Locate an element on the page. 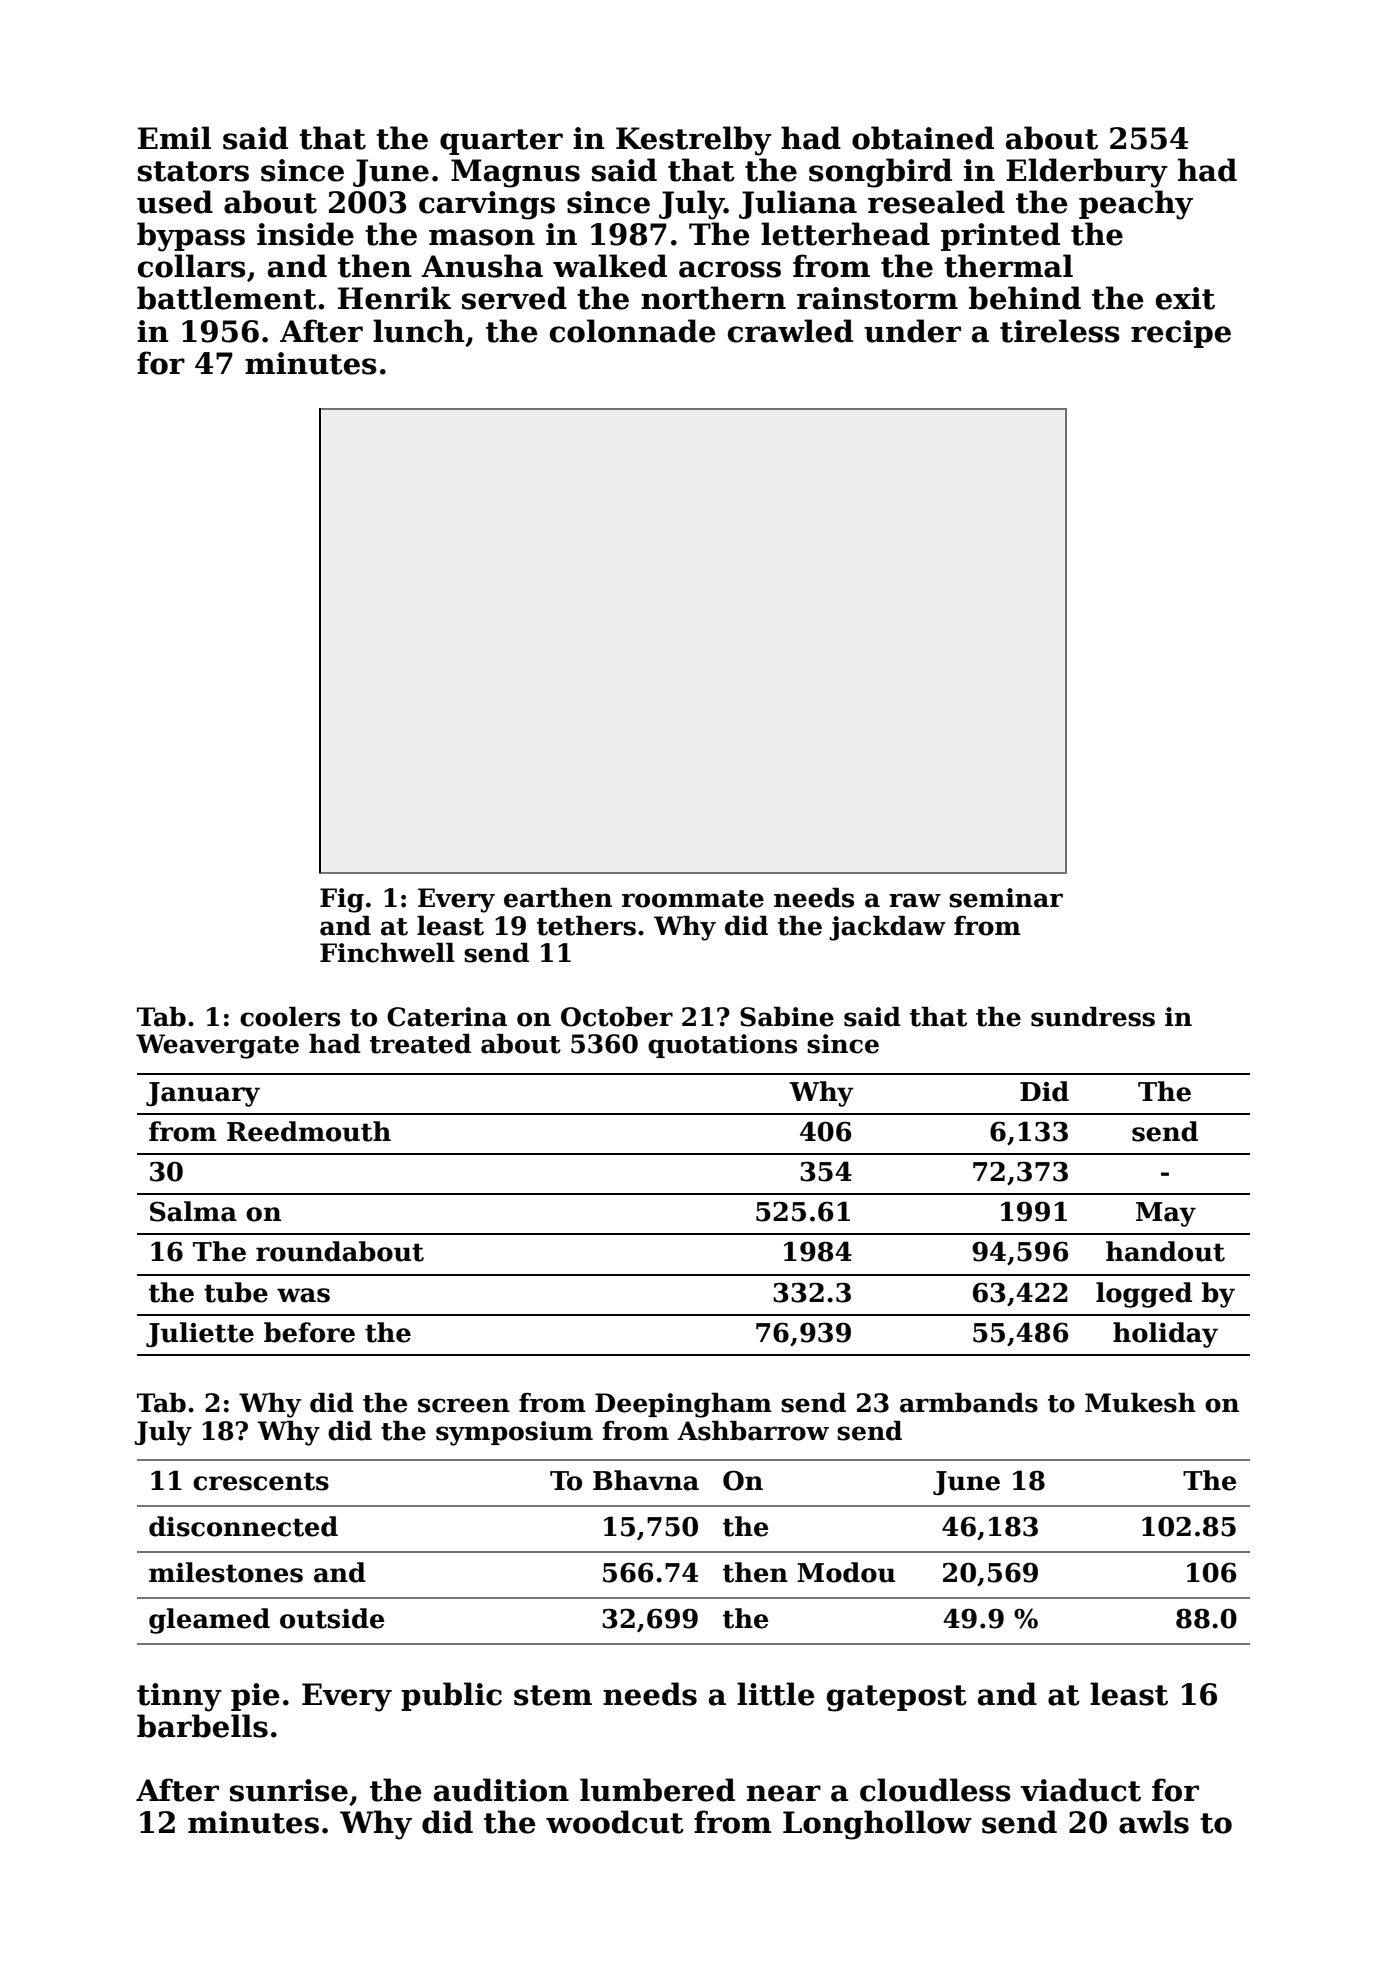  October is located at coordinates (617, 1017).
